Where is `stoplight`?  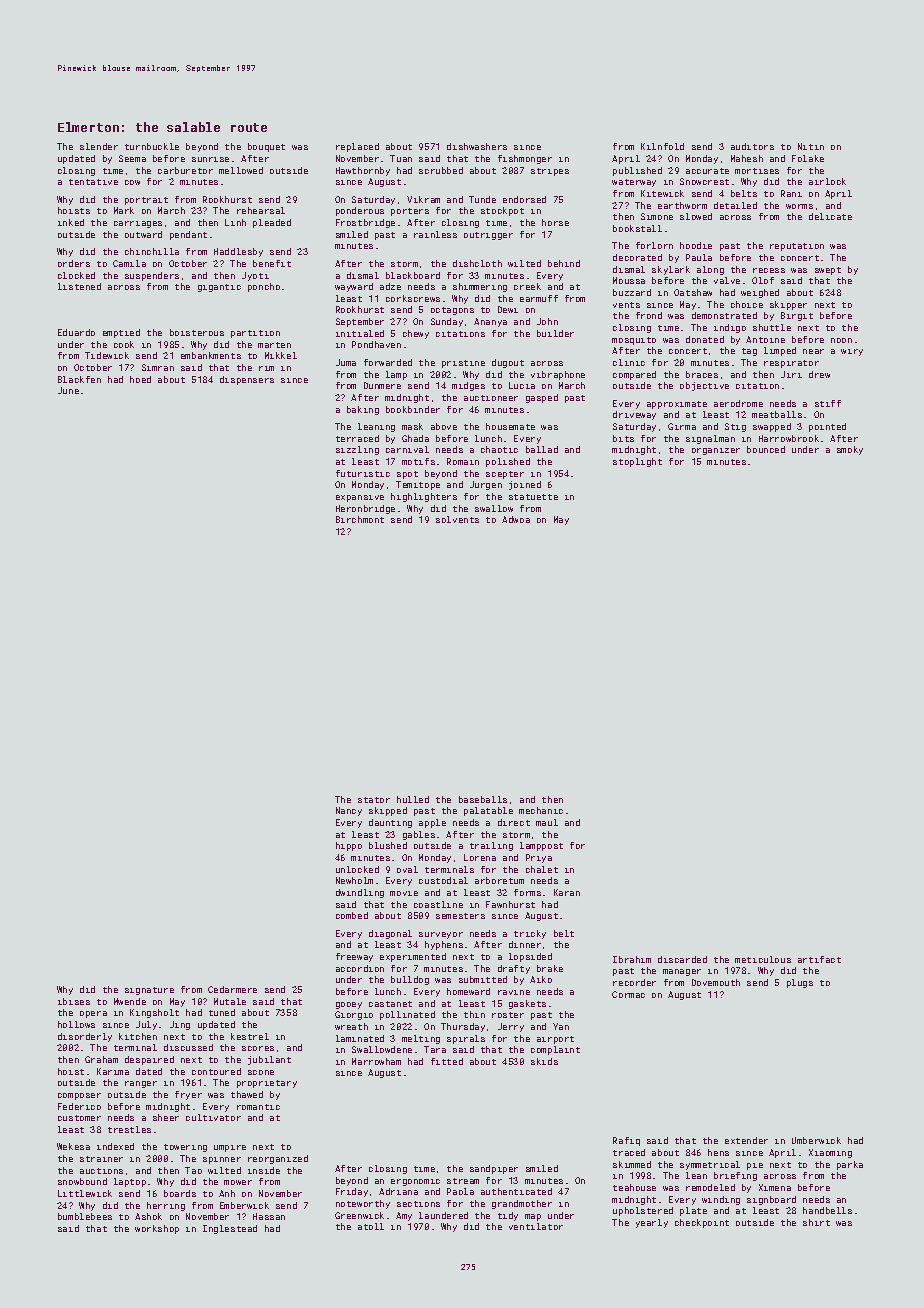 stoplight is located at coordinates (637, 462).
